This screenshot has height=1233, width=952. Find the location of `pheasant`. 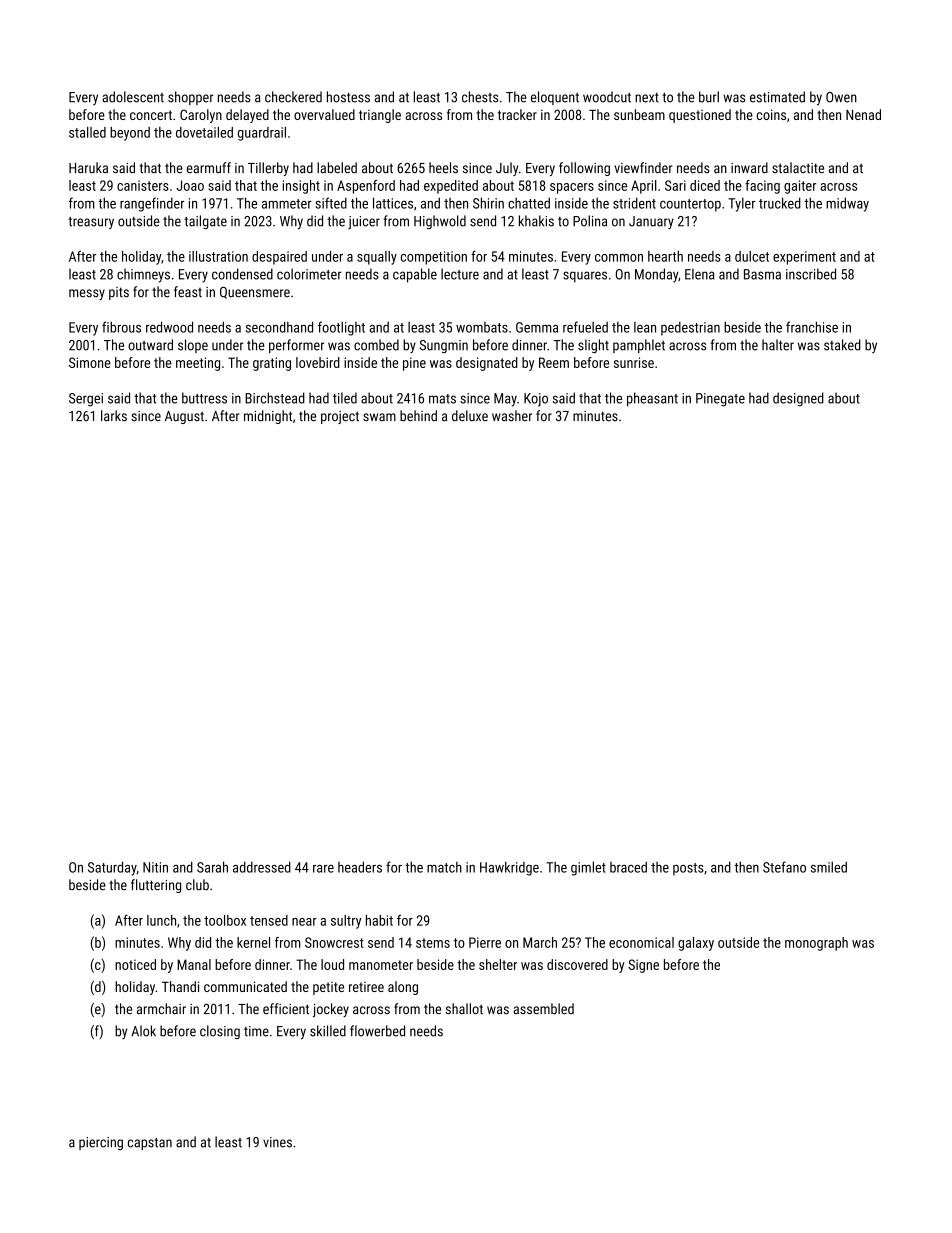

pheasant is located at coordinates (652, 399).
